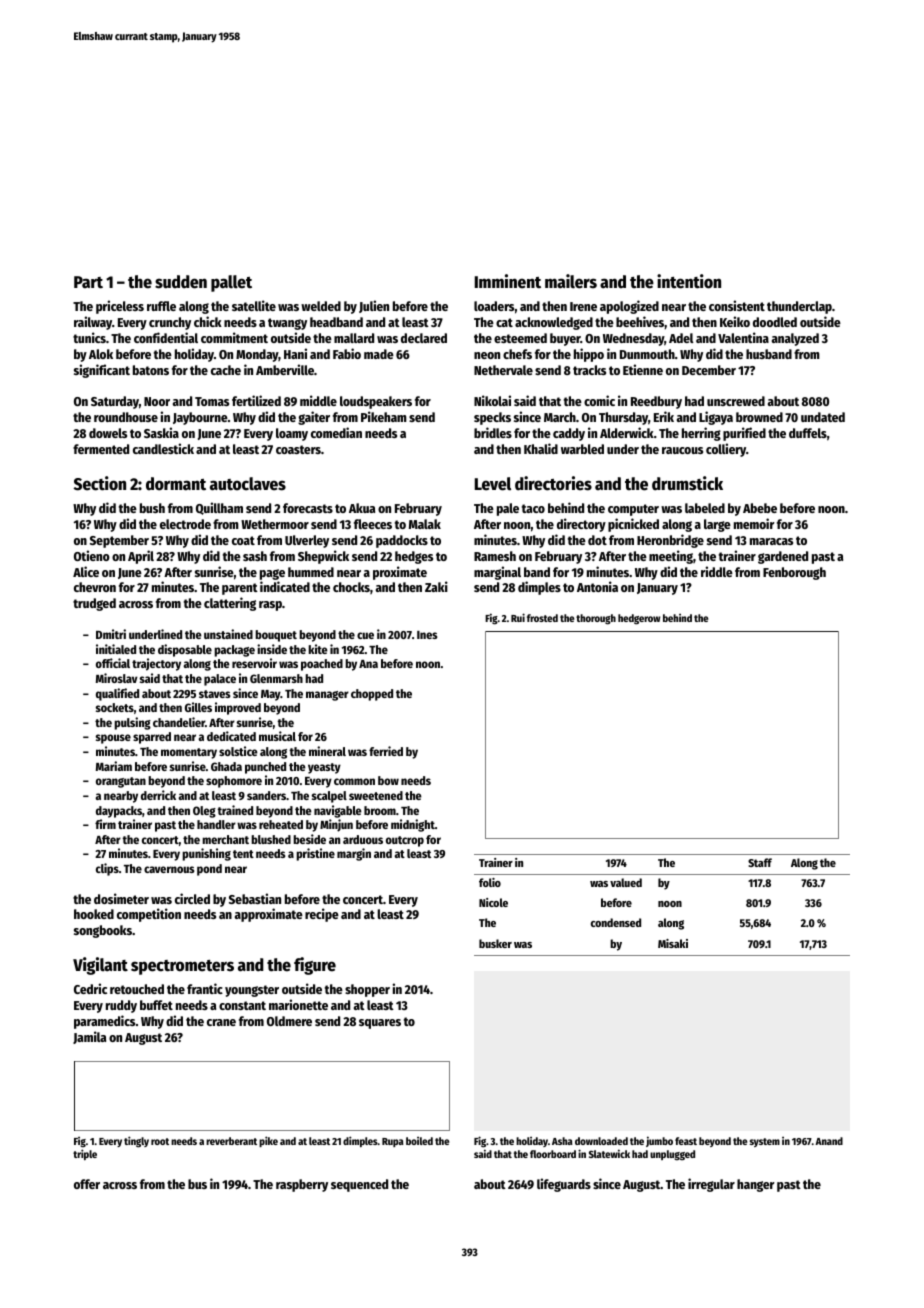 This screenshot has width=924, height=1308. I want to click on palace, so click(220, 680).
